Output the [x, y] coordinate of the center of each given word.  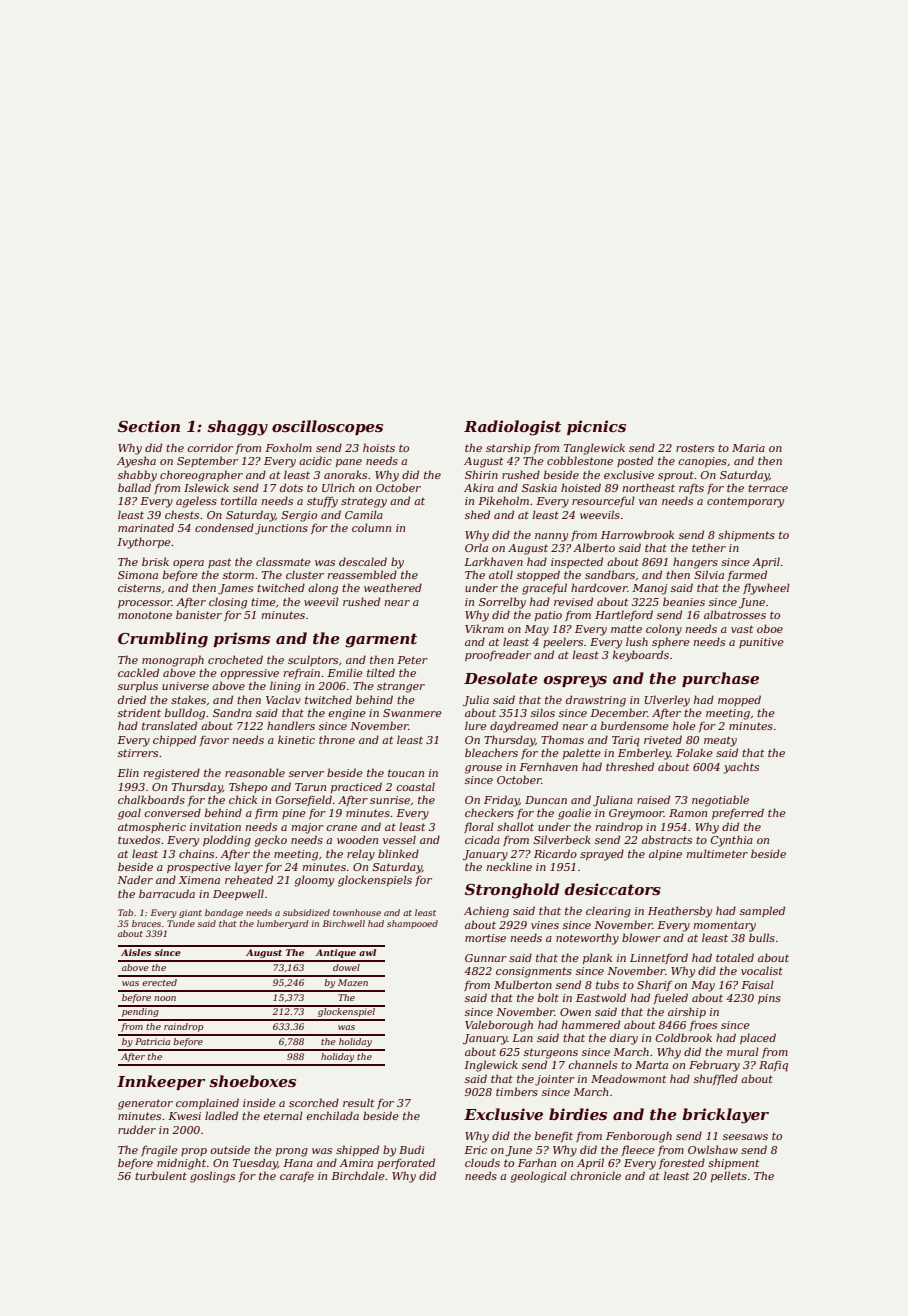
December [619, 712]
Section [149, 426]
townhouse [357, 912]
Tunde [181, 923]
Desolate [501, 678]
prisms [241, 639]
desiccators [612, 889]
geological [538, 1177]
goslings [212, 1177]
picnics [596, 427]
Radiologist [512, 428]
